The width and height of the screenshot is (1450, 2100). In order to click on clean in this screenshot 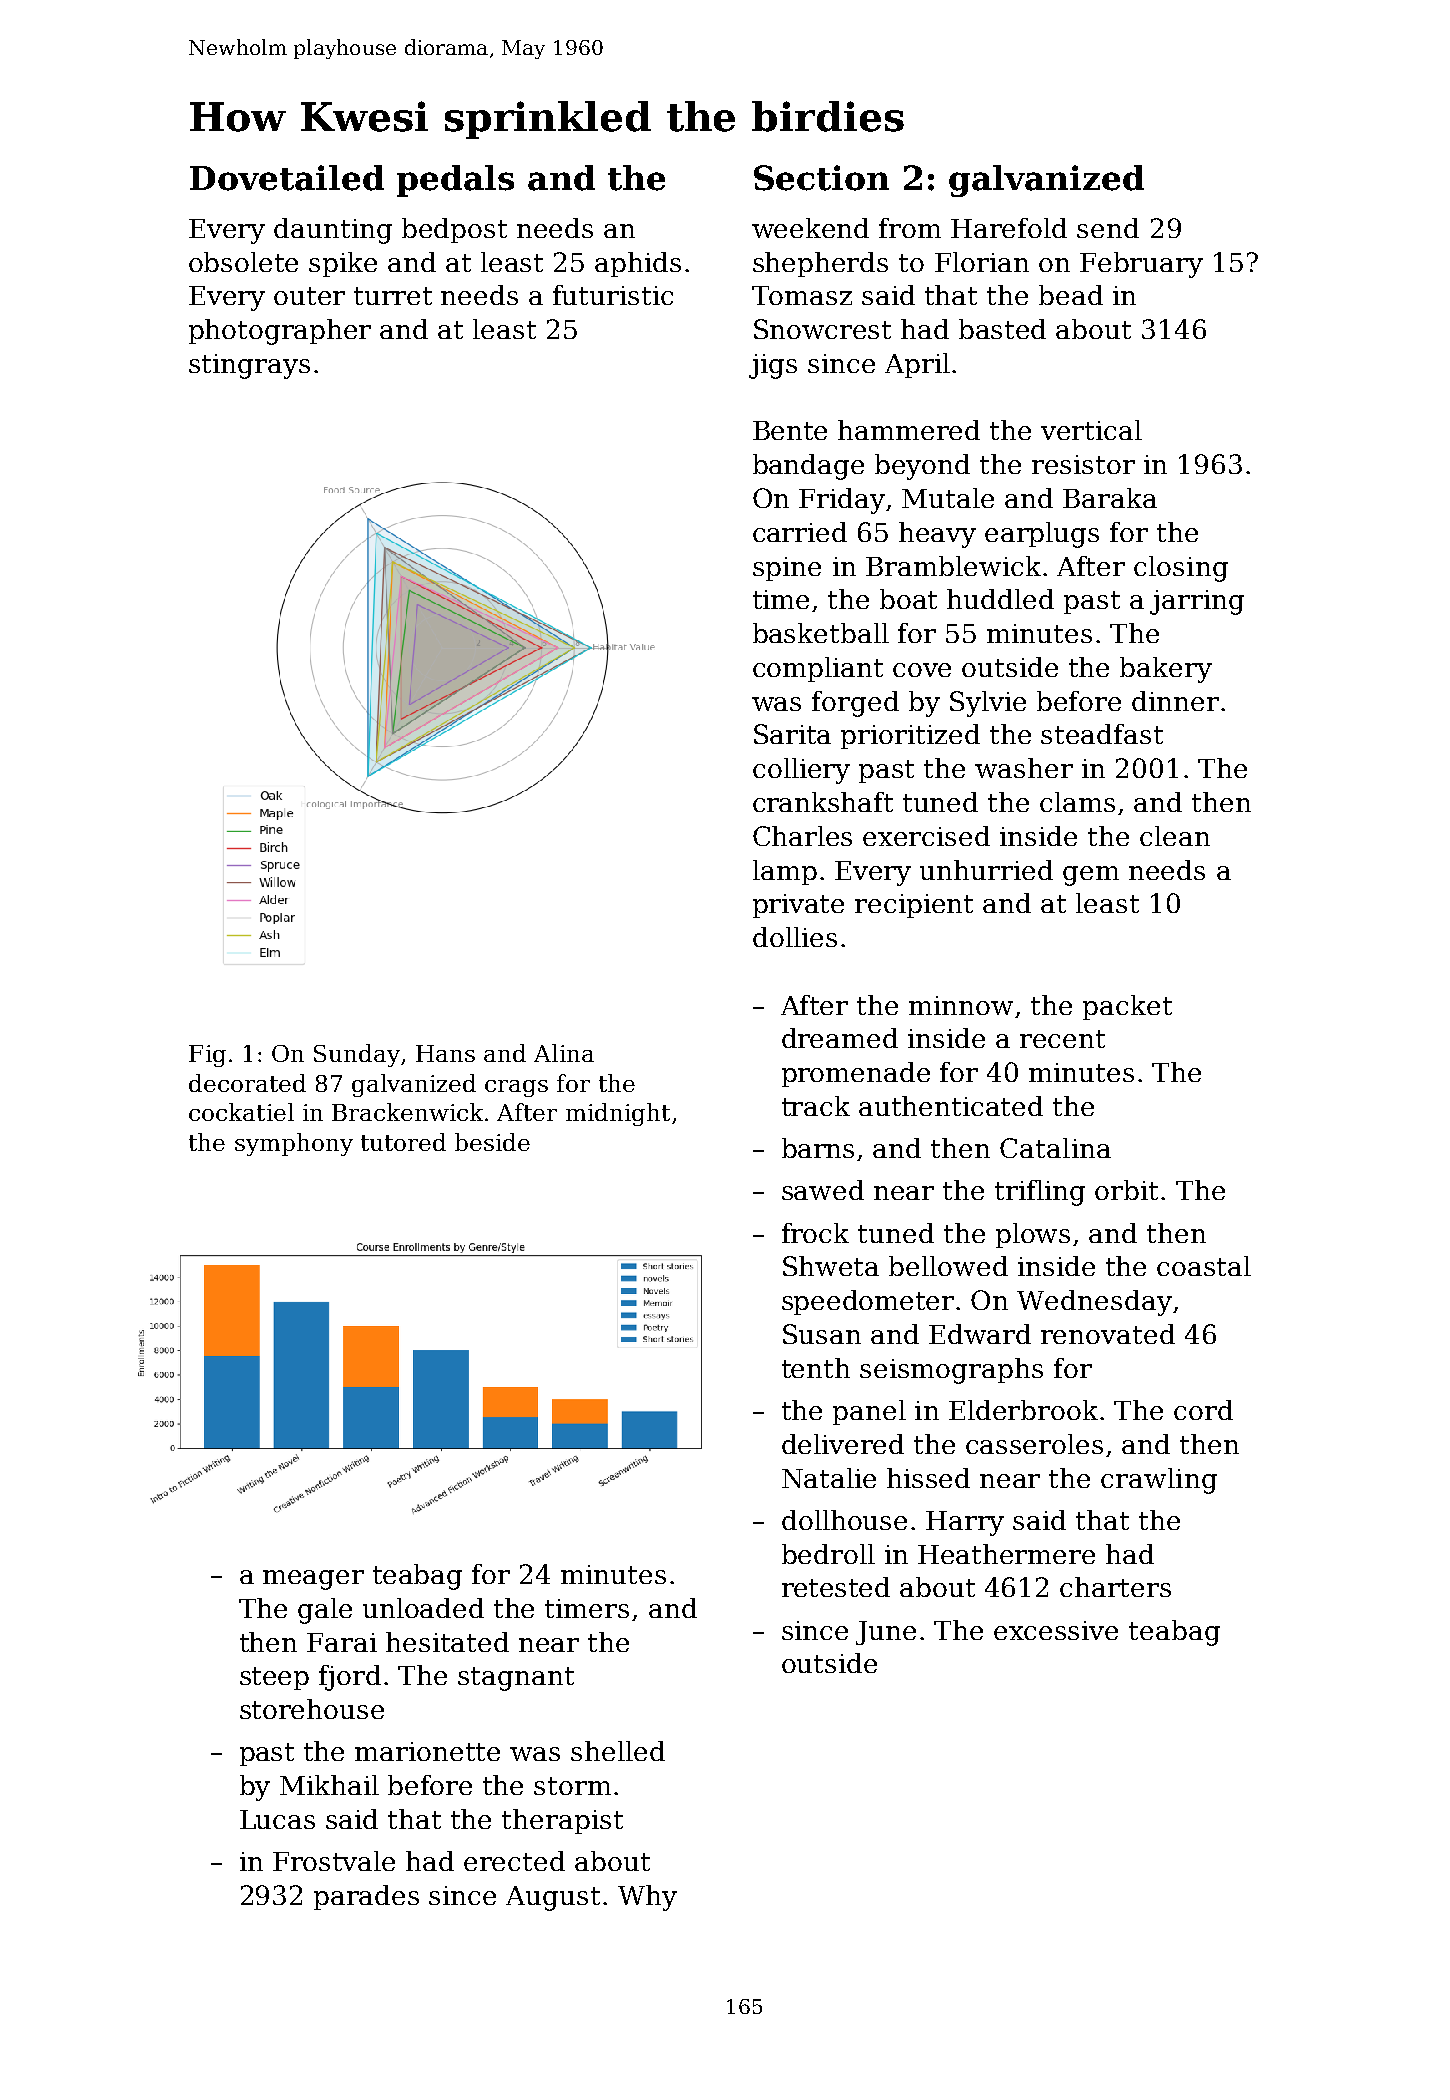, I will do `click(1175, 836)`.
